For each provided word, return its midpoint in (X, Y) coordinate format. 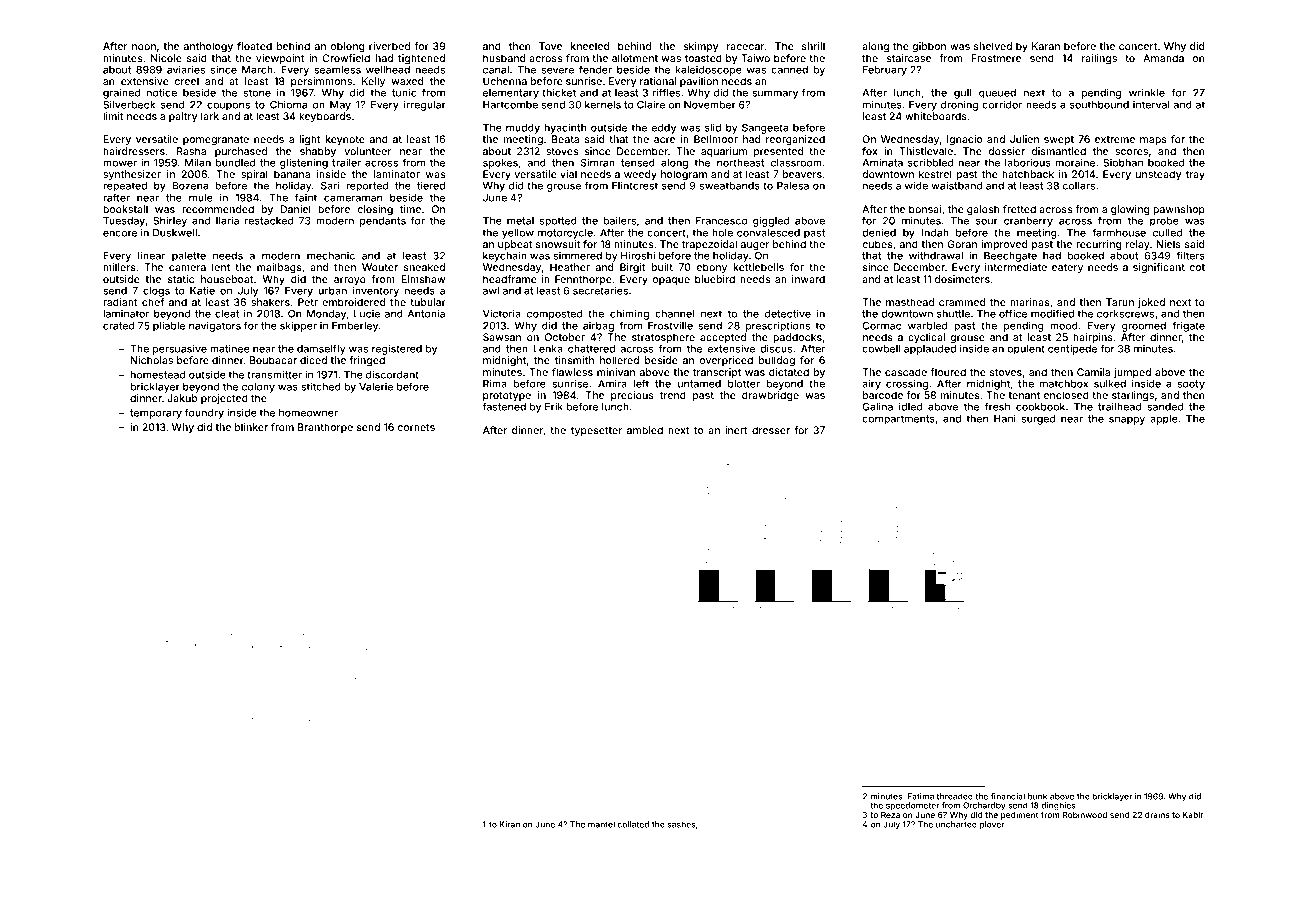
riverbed (389, 46)
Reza (890, 815)
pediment (1019, 816)
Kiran (510, 824)
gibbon (929, 47)
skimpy (701, 47)
